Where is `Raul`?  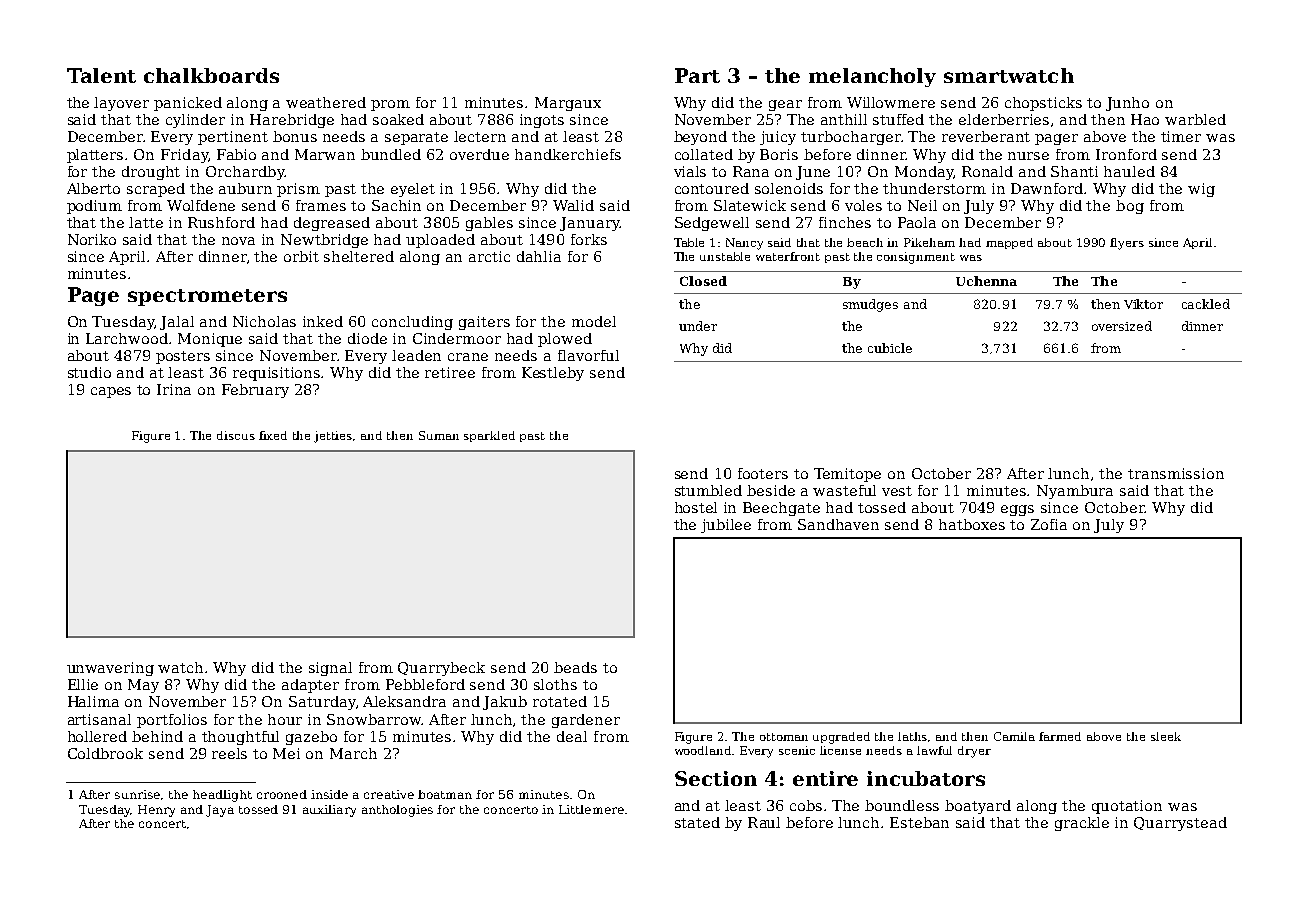
Raul is located at coordinates (764, 822).
